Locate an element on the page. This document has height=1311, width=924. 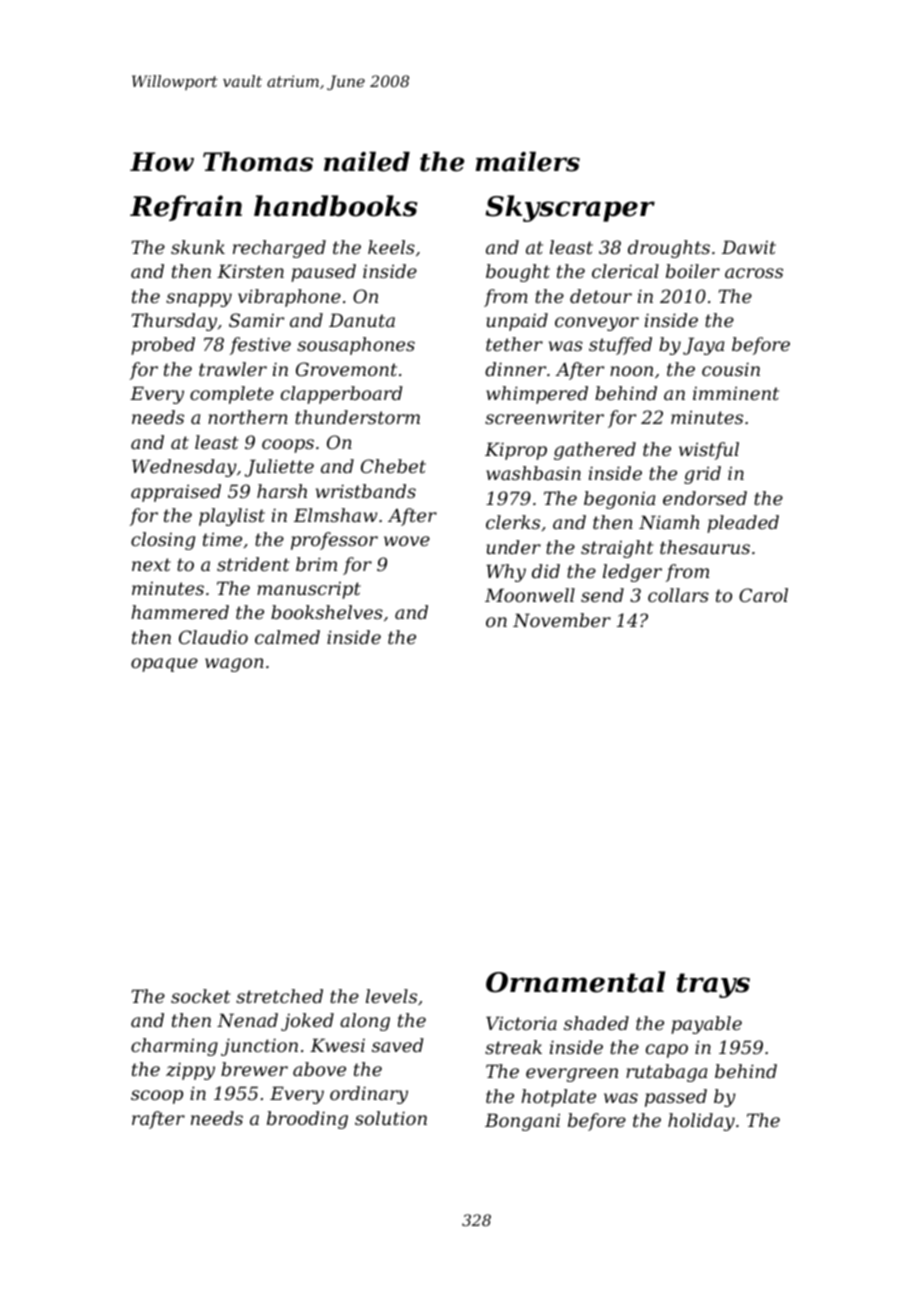
trays is located at coordinates (713, 985).
